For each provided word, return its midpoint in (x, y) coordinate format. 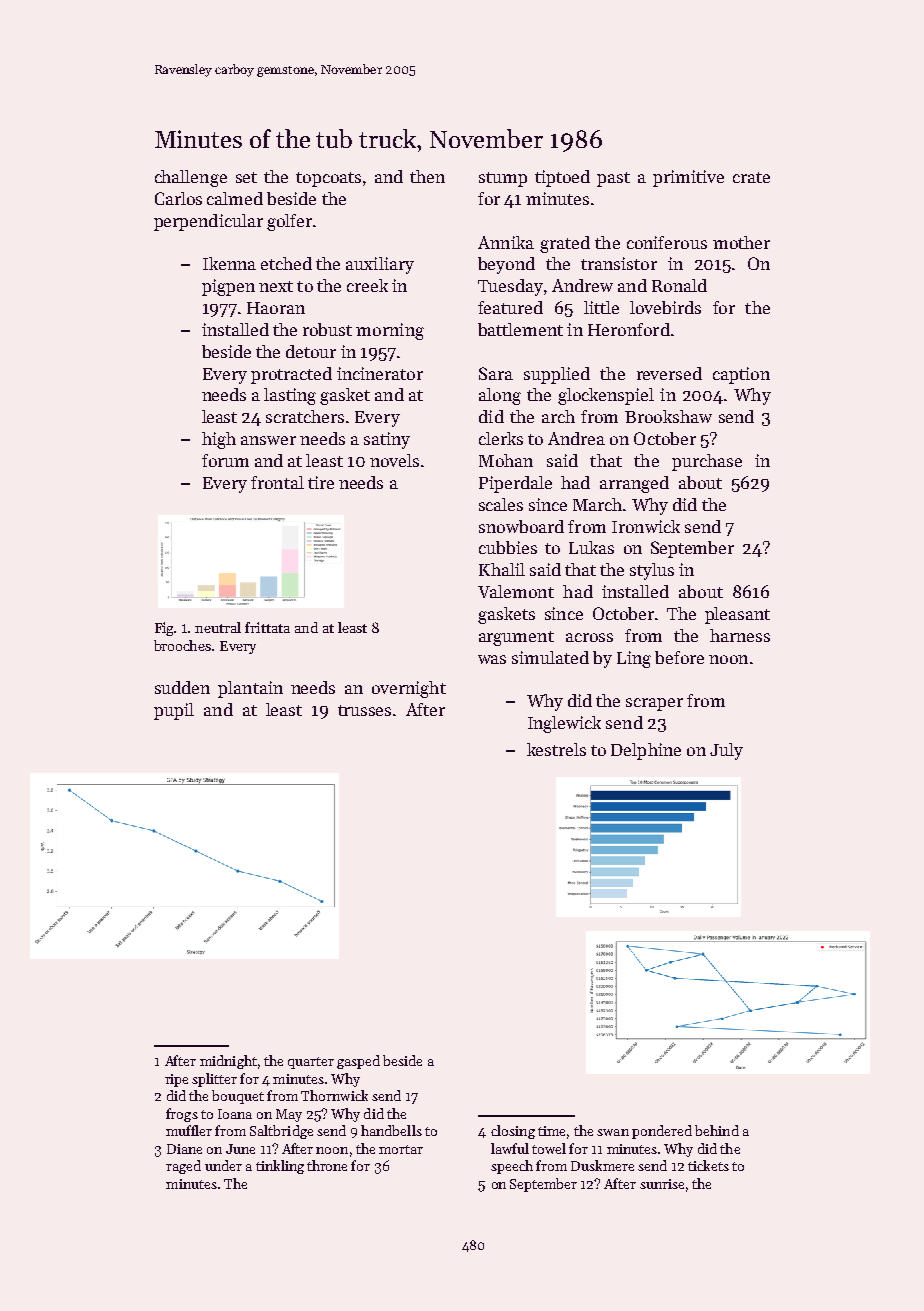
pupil (174, 711)
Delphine (646, 751)
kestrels (556, 749)
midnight (228, 1062)
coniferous (667, 242)
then (427, 176)
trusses (364, 710)
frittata (267, 627)
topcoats (328, 179)
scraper (654, 704)
